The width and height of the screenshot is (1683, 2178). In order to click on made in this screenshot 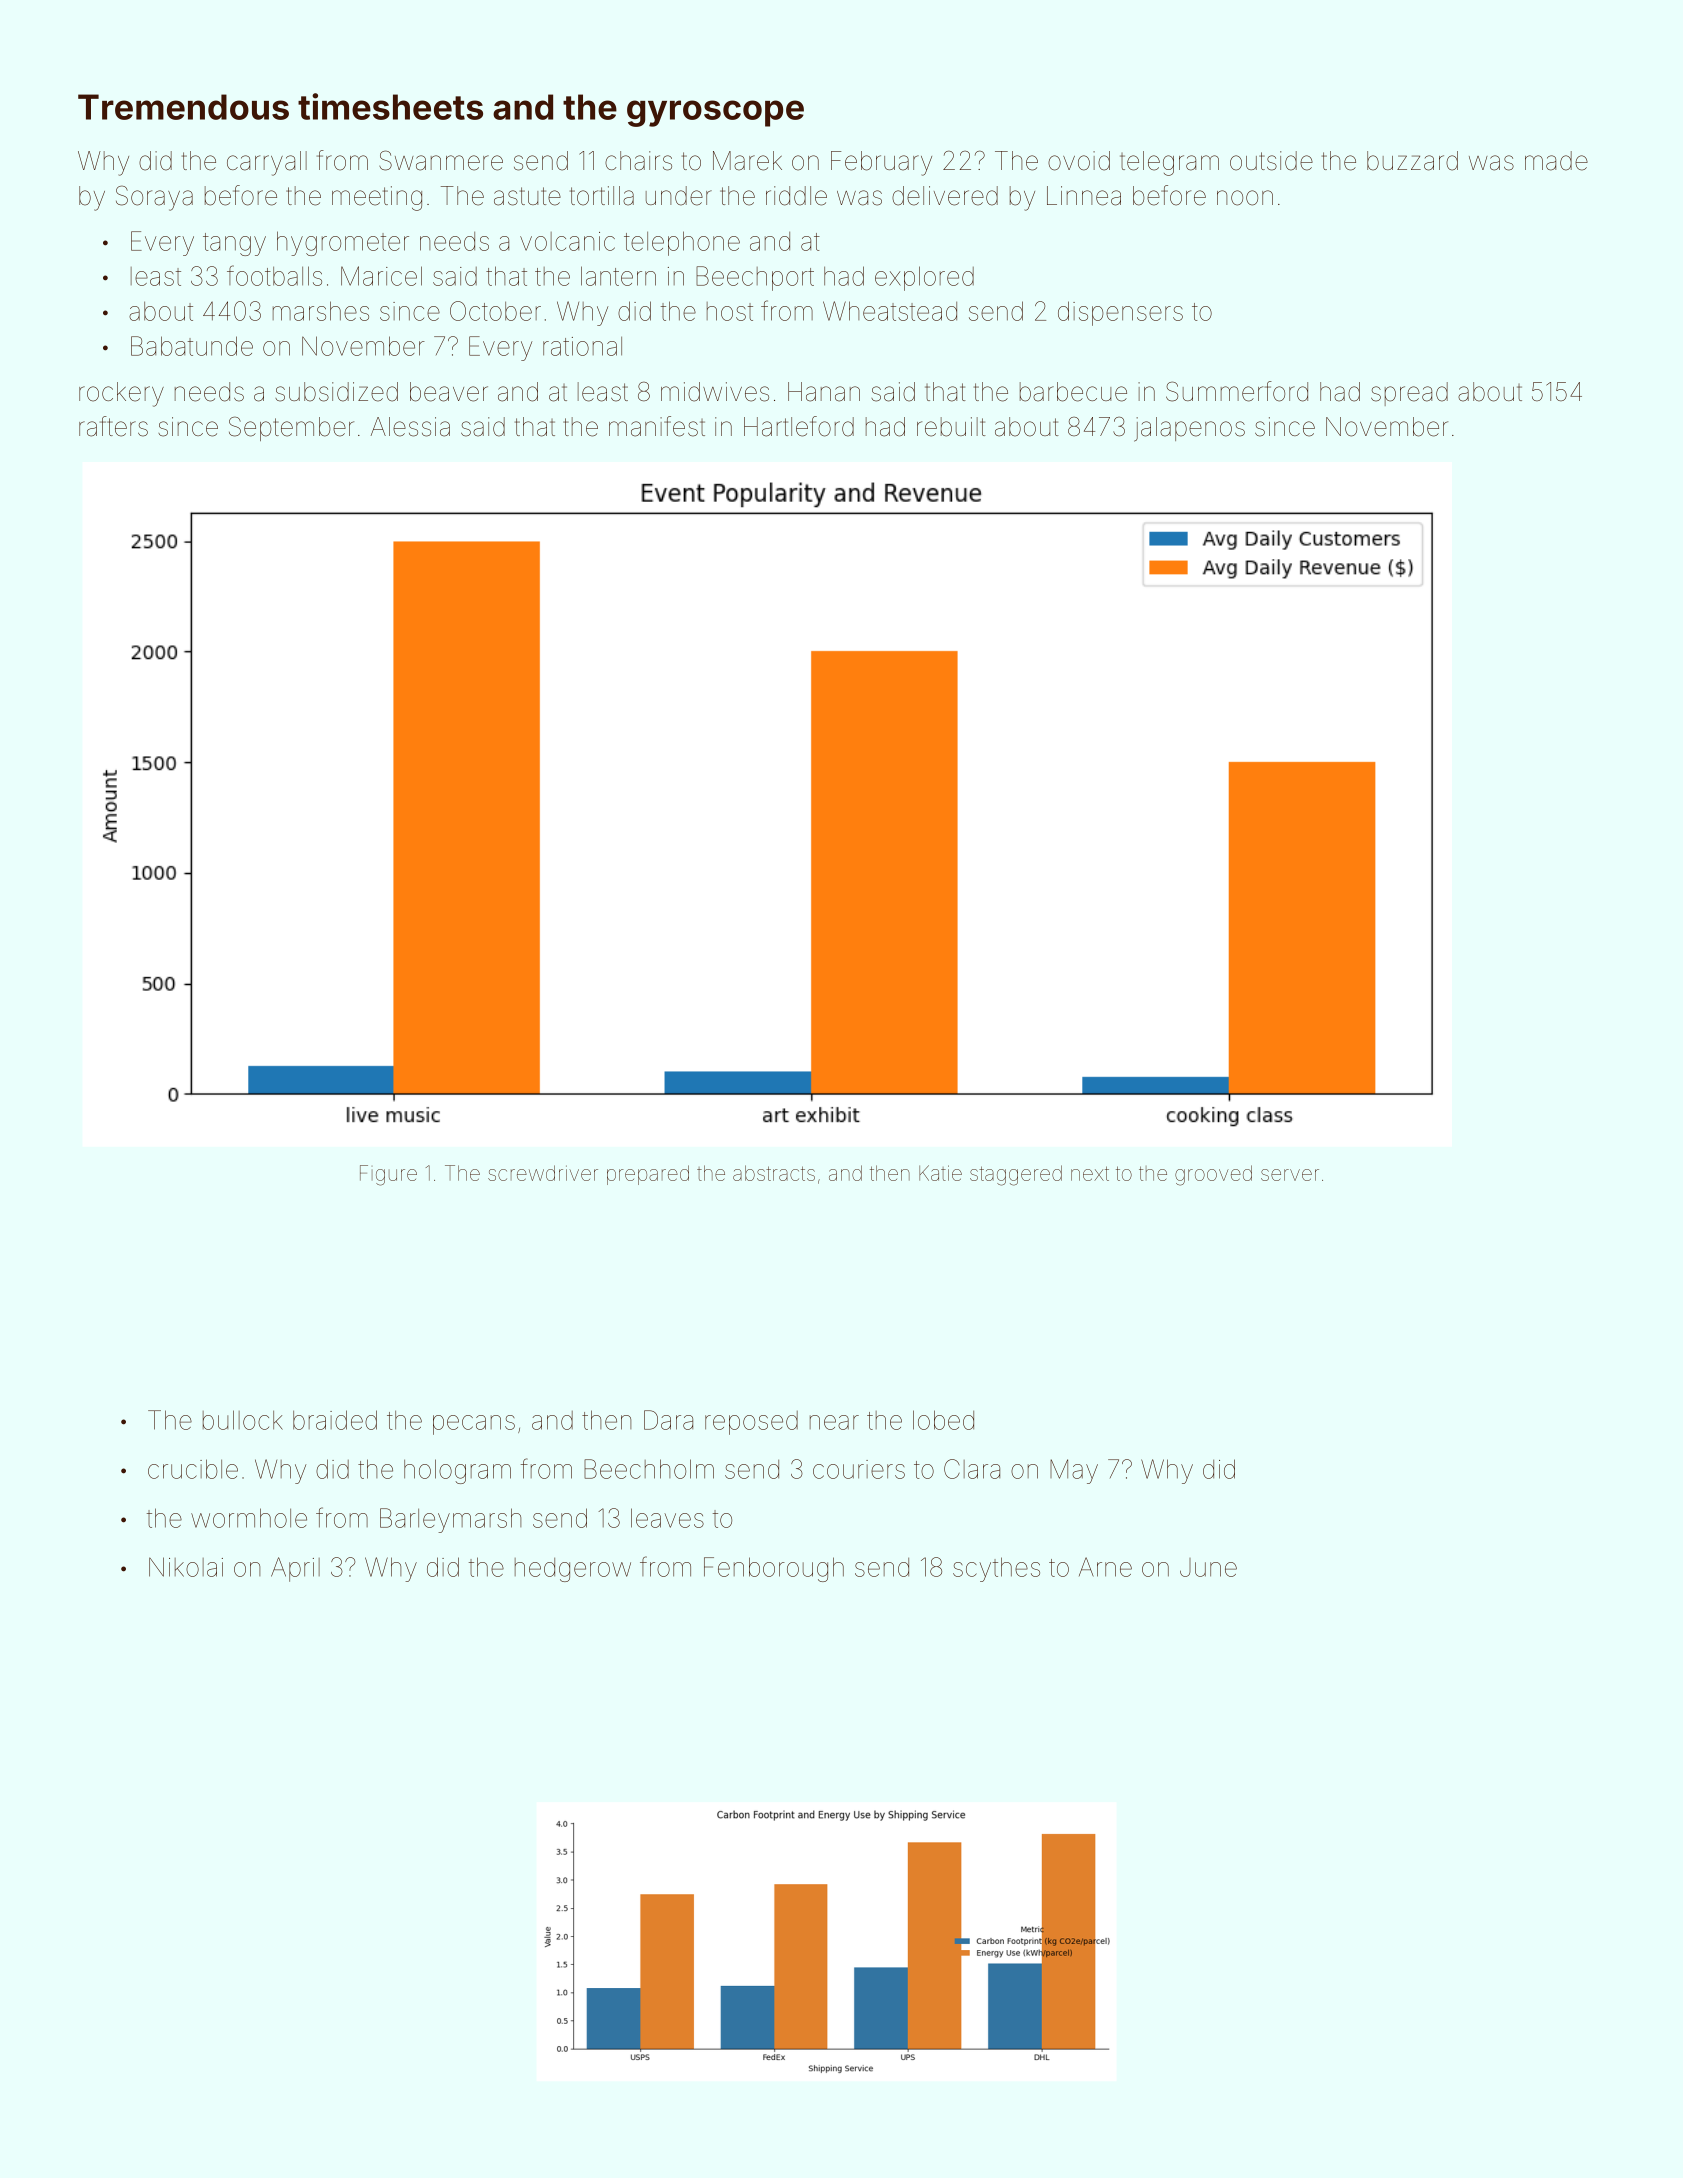, I will do `click(1556, 161)`.
